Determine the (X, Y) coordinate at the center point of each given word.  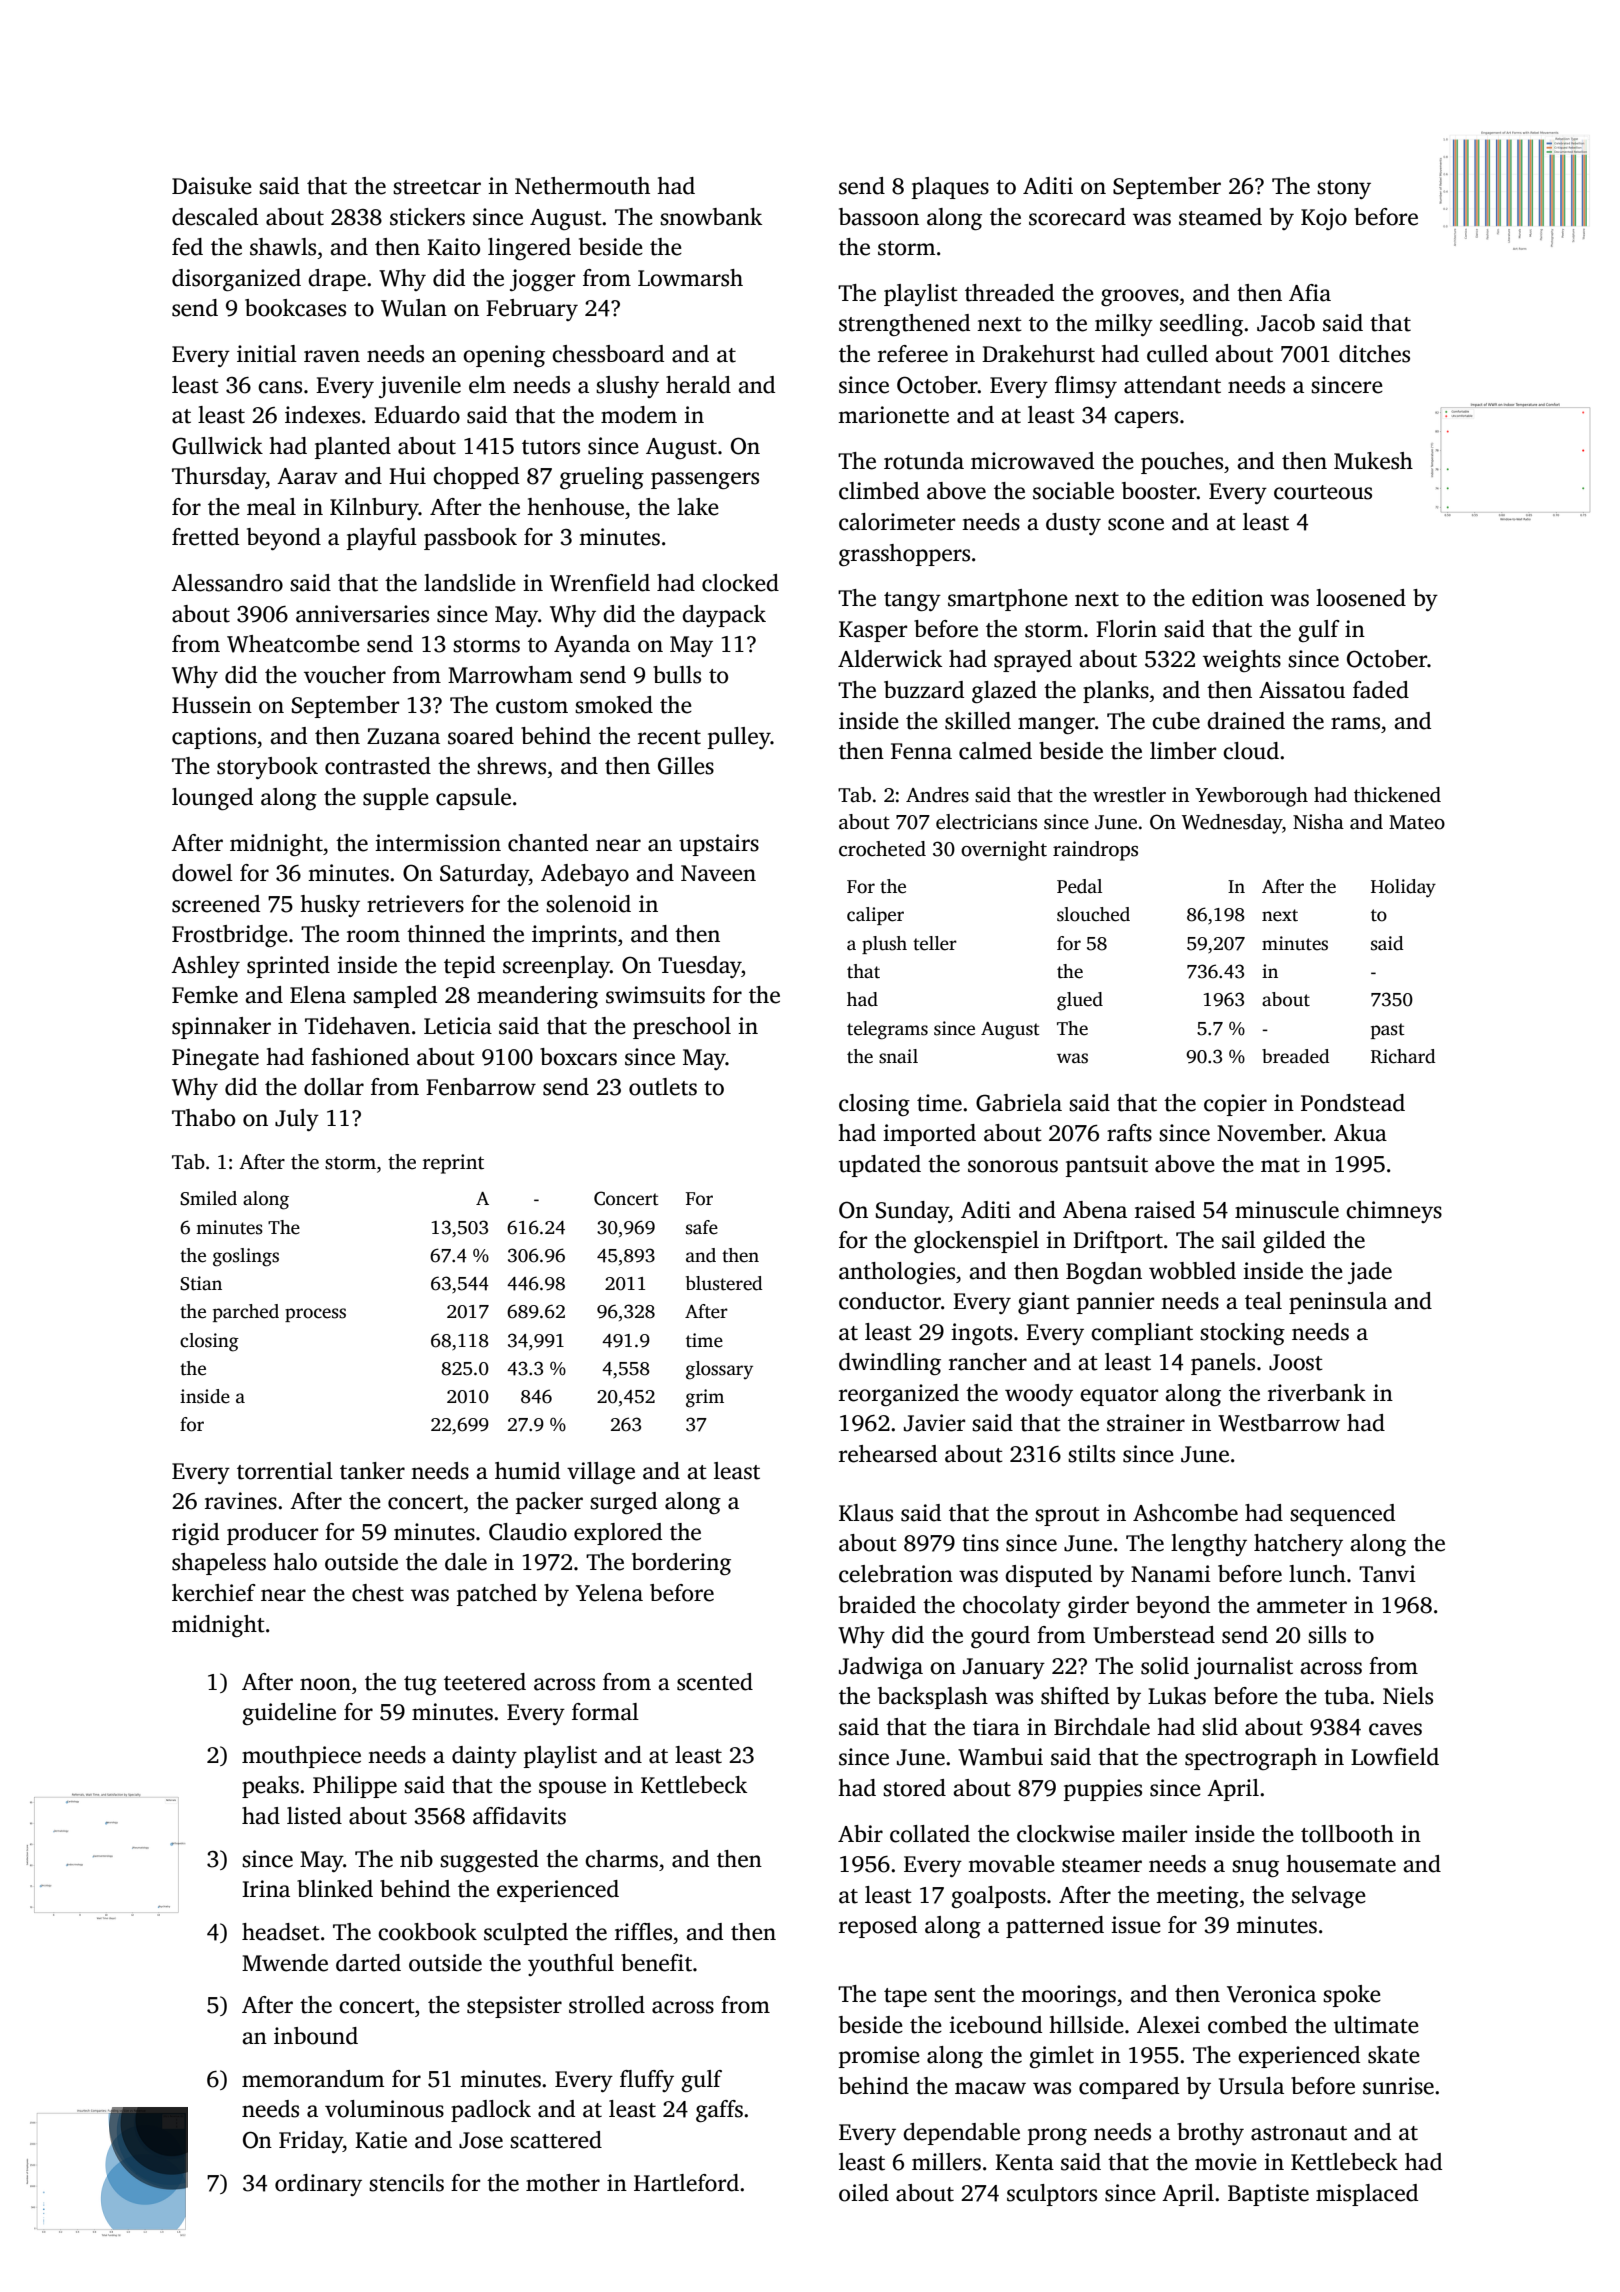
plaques (950, 188)
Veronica (1271, 1994)
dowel (202, 873)
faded (1381, 690)
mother (563, 2183)
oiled (864, 2193)
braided (877, 1605)
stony (1344, 189)
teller (935, 943)
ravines (241, 1501)
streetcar (437, 187)
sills (1327, 1635)
